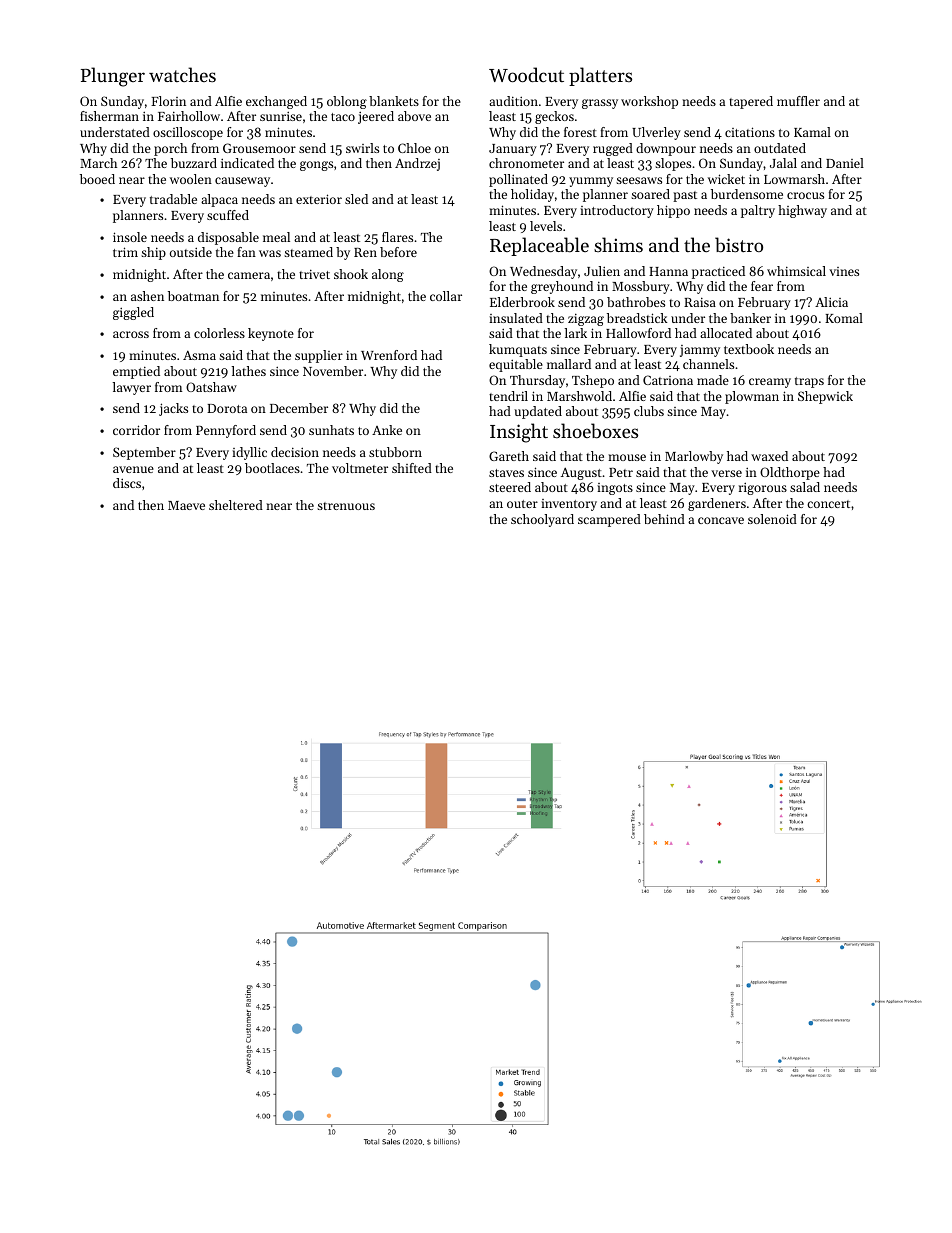 Image resolution: width=952 pixels, height=1233 pixels. I want to click on muffler, so click(798, 101).
